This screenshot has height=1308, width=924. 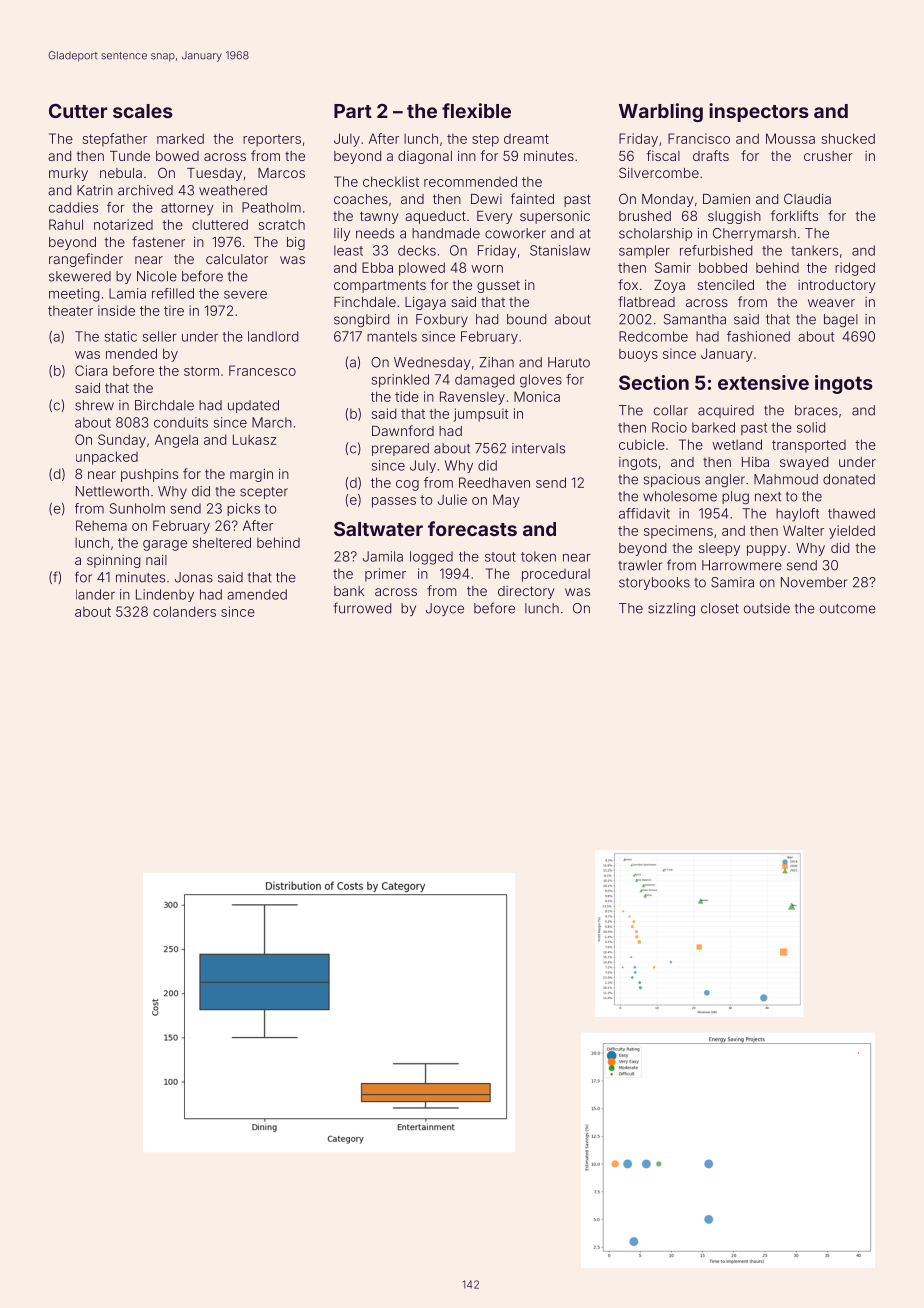 I want to click on Warbling, so click(x=661, y=112).
